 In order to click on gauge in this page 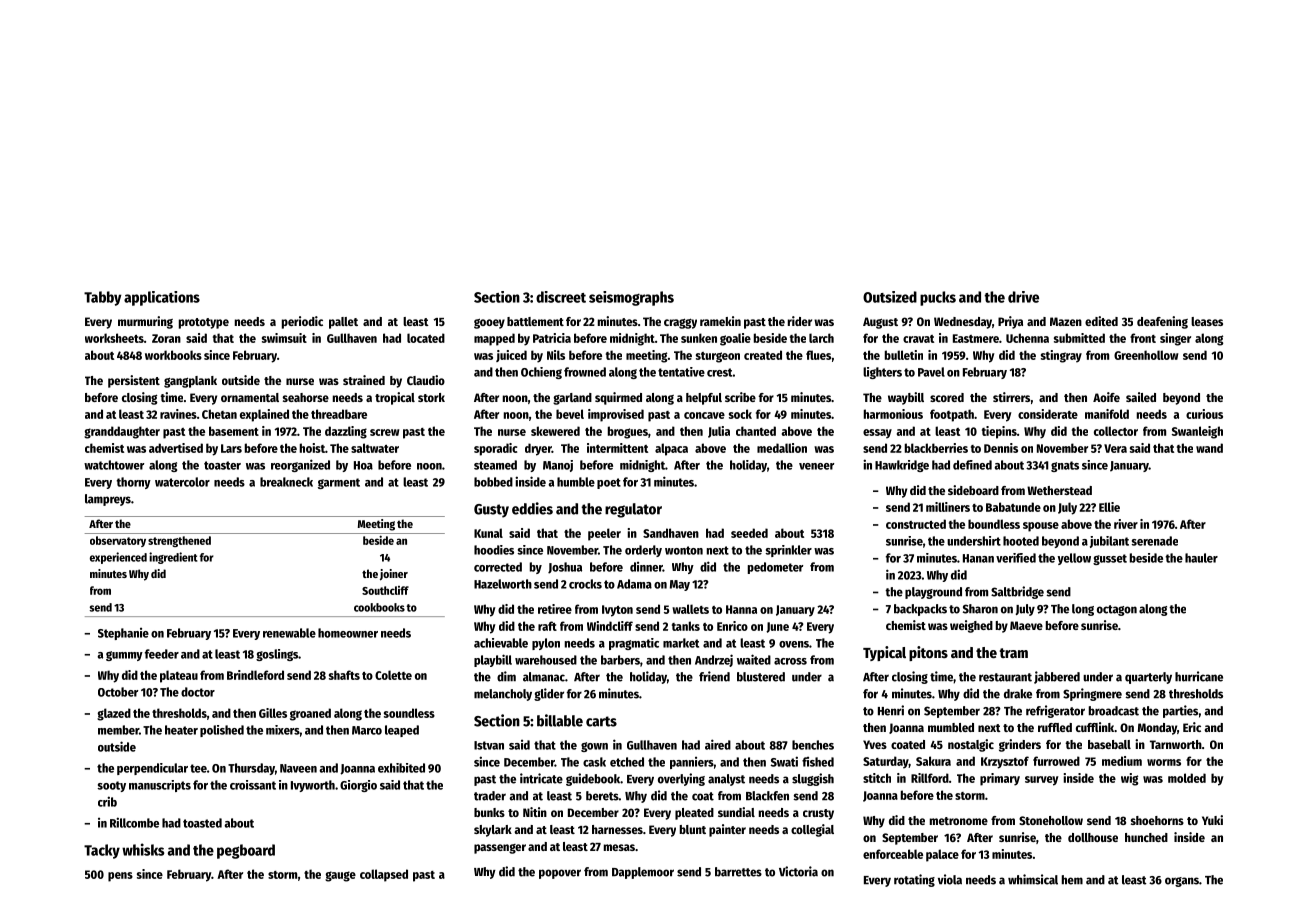, I will do `click(340, 876)`.
